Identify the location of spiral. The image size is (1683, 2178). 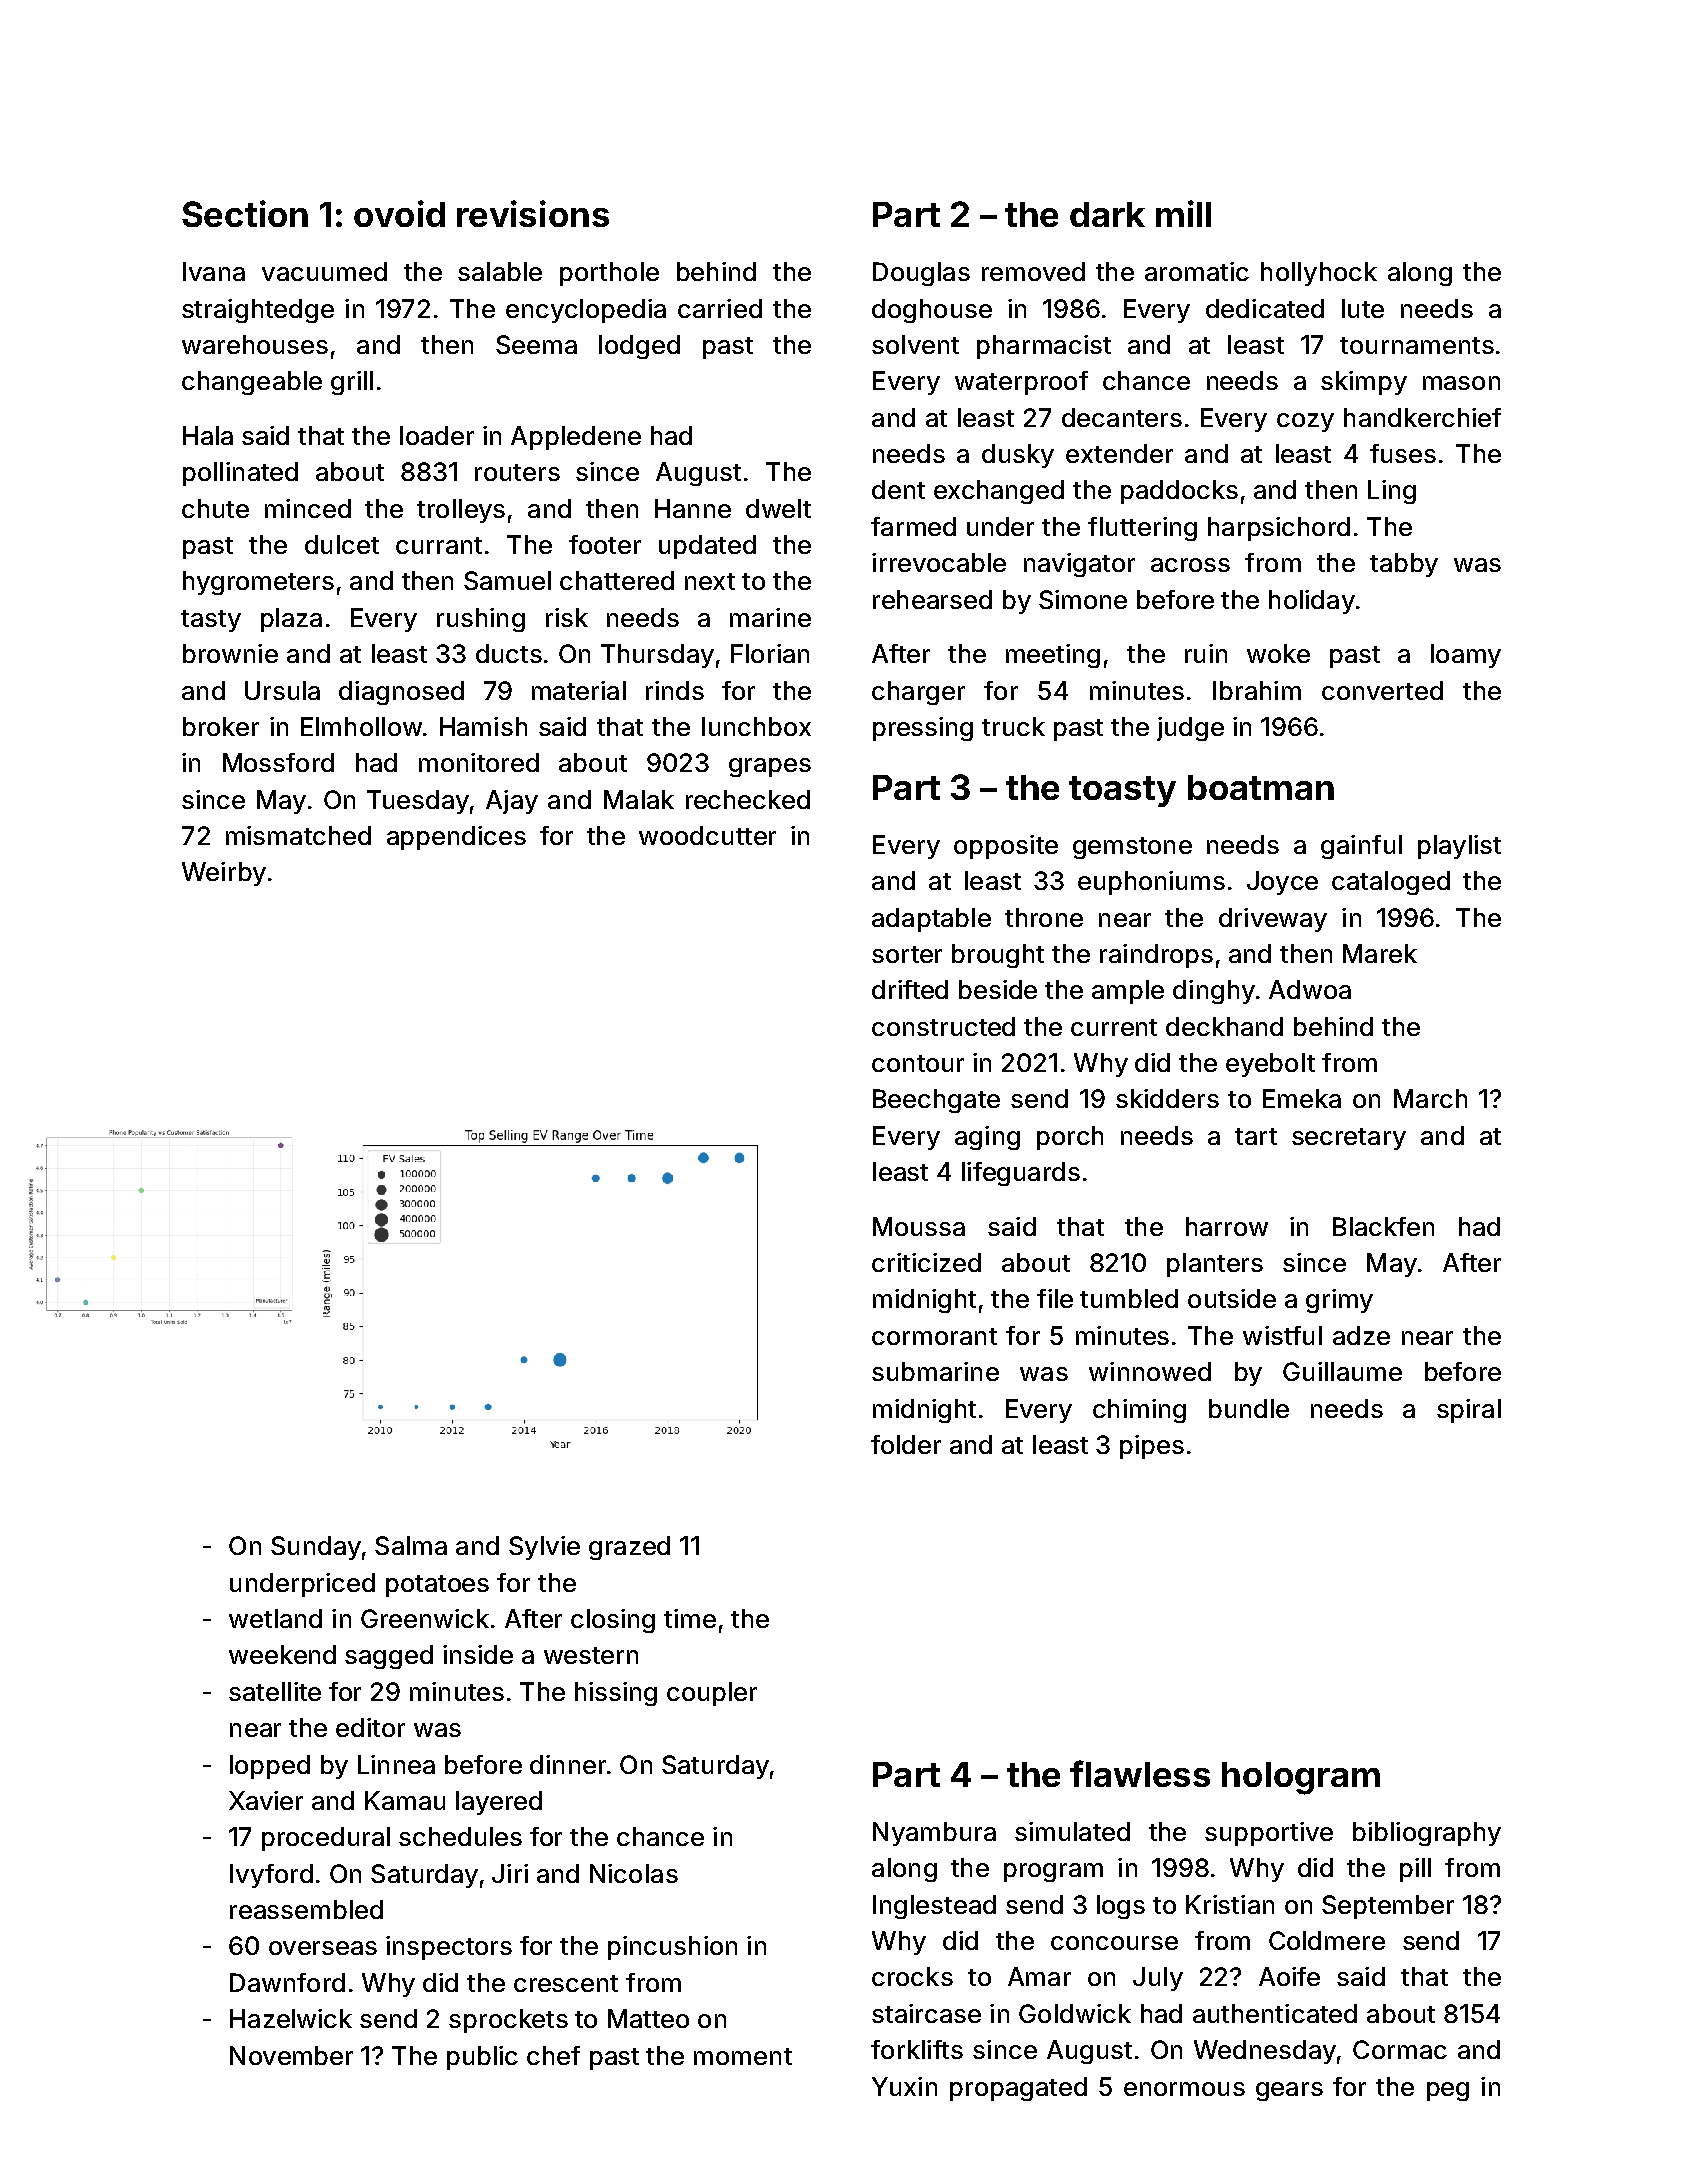
(1469, 1411).
